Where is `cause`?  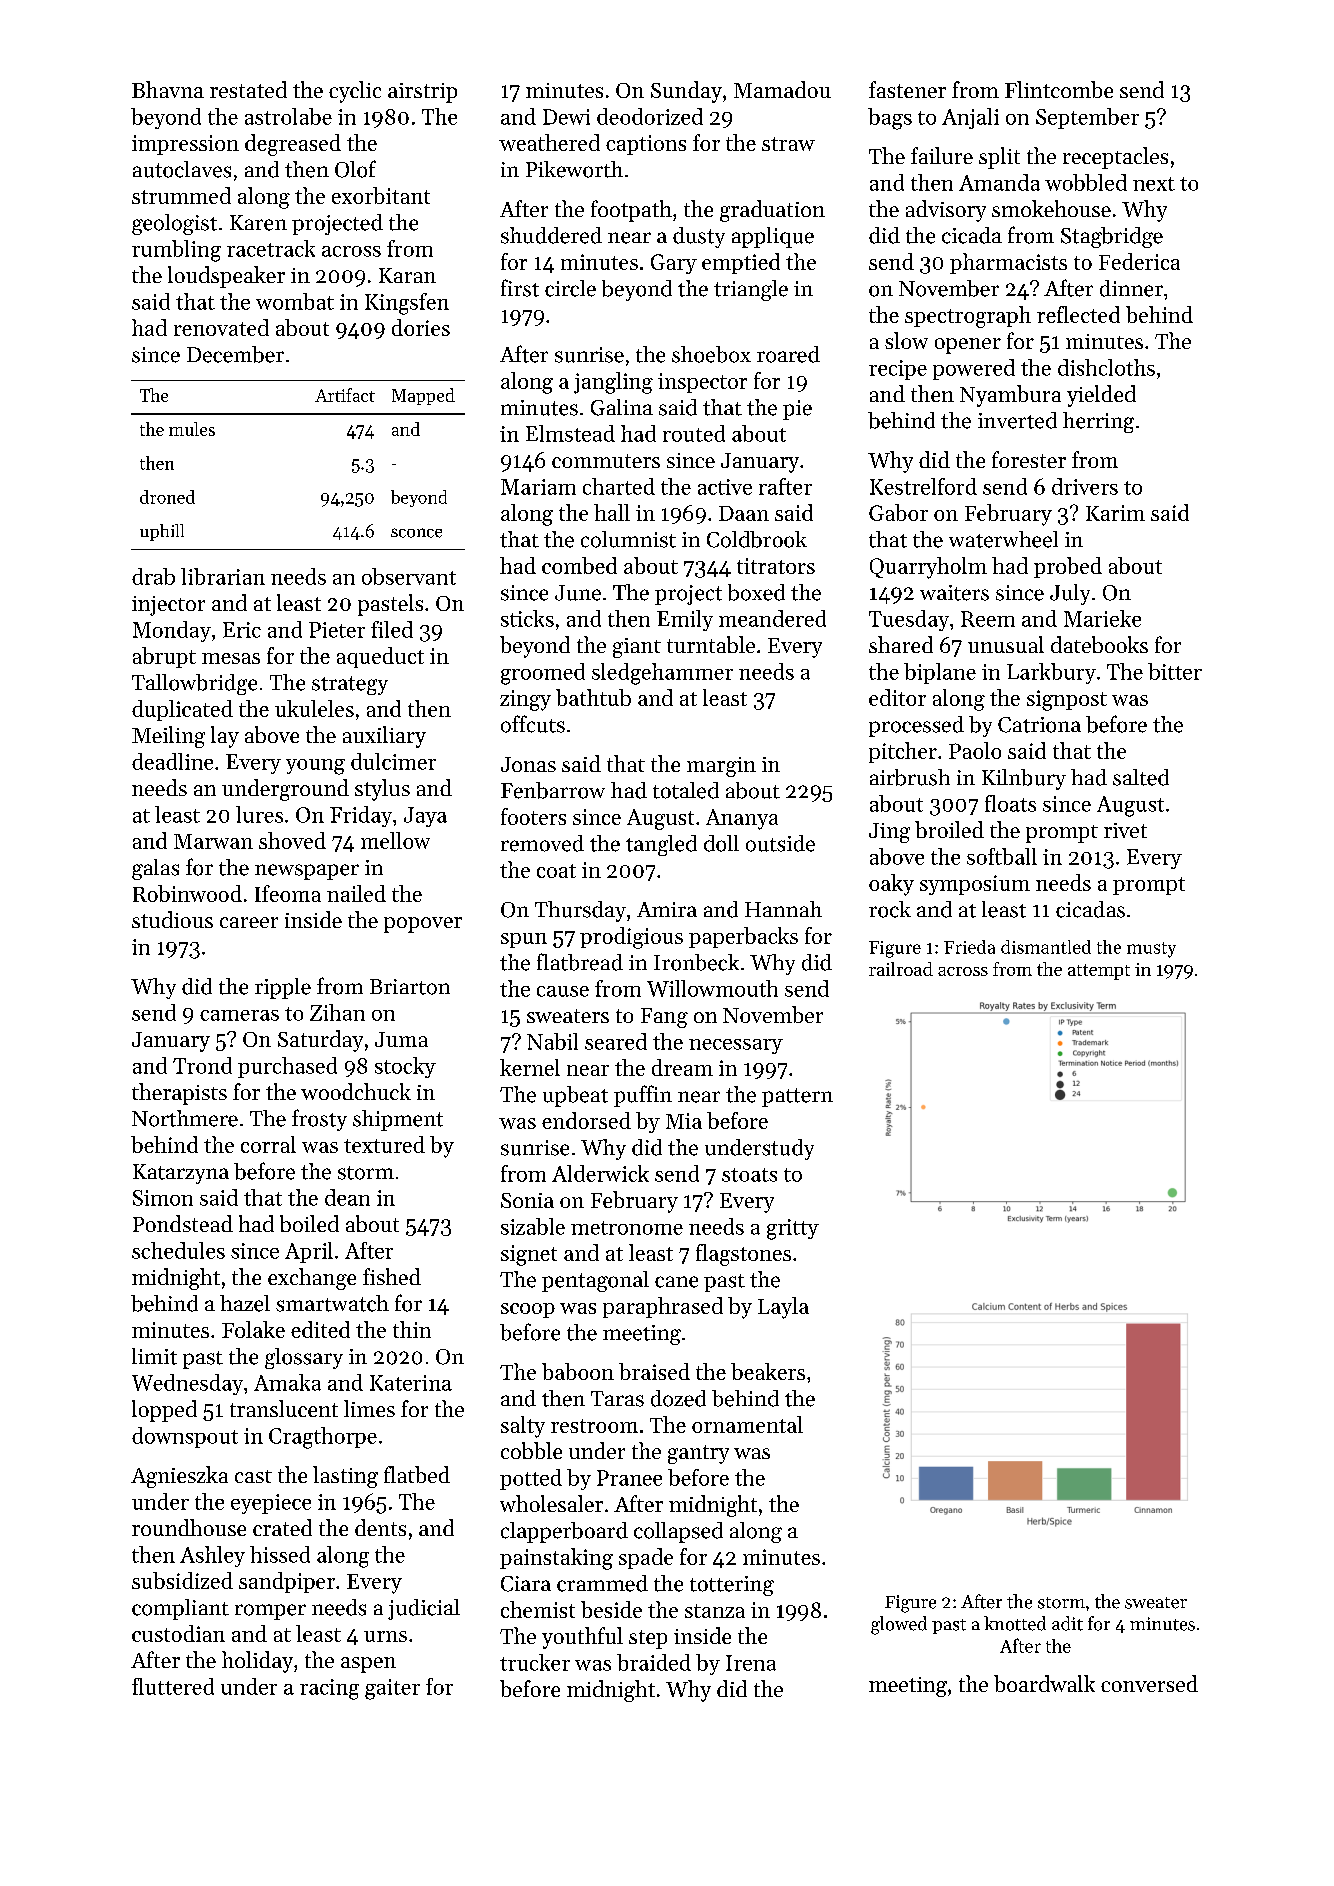
cause is located at coordinates (563, 991).
